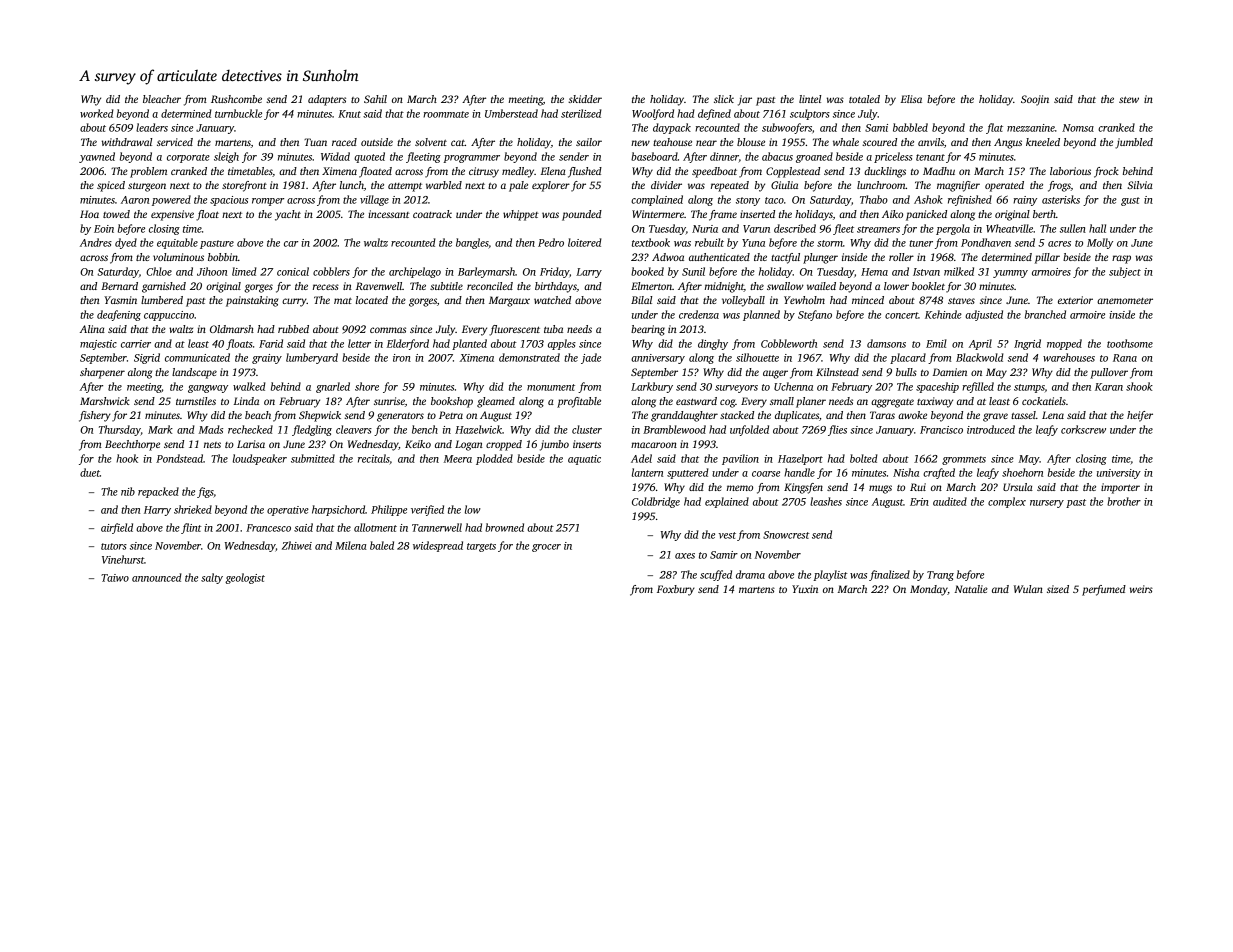  What do you see at coordinates (529, 357) in the screenshot?
I see `demonstrated` at bounding box center [529, 357].
